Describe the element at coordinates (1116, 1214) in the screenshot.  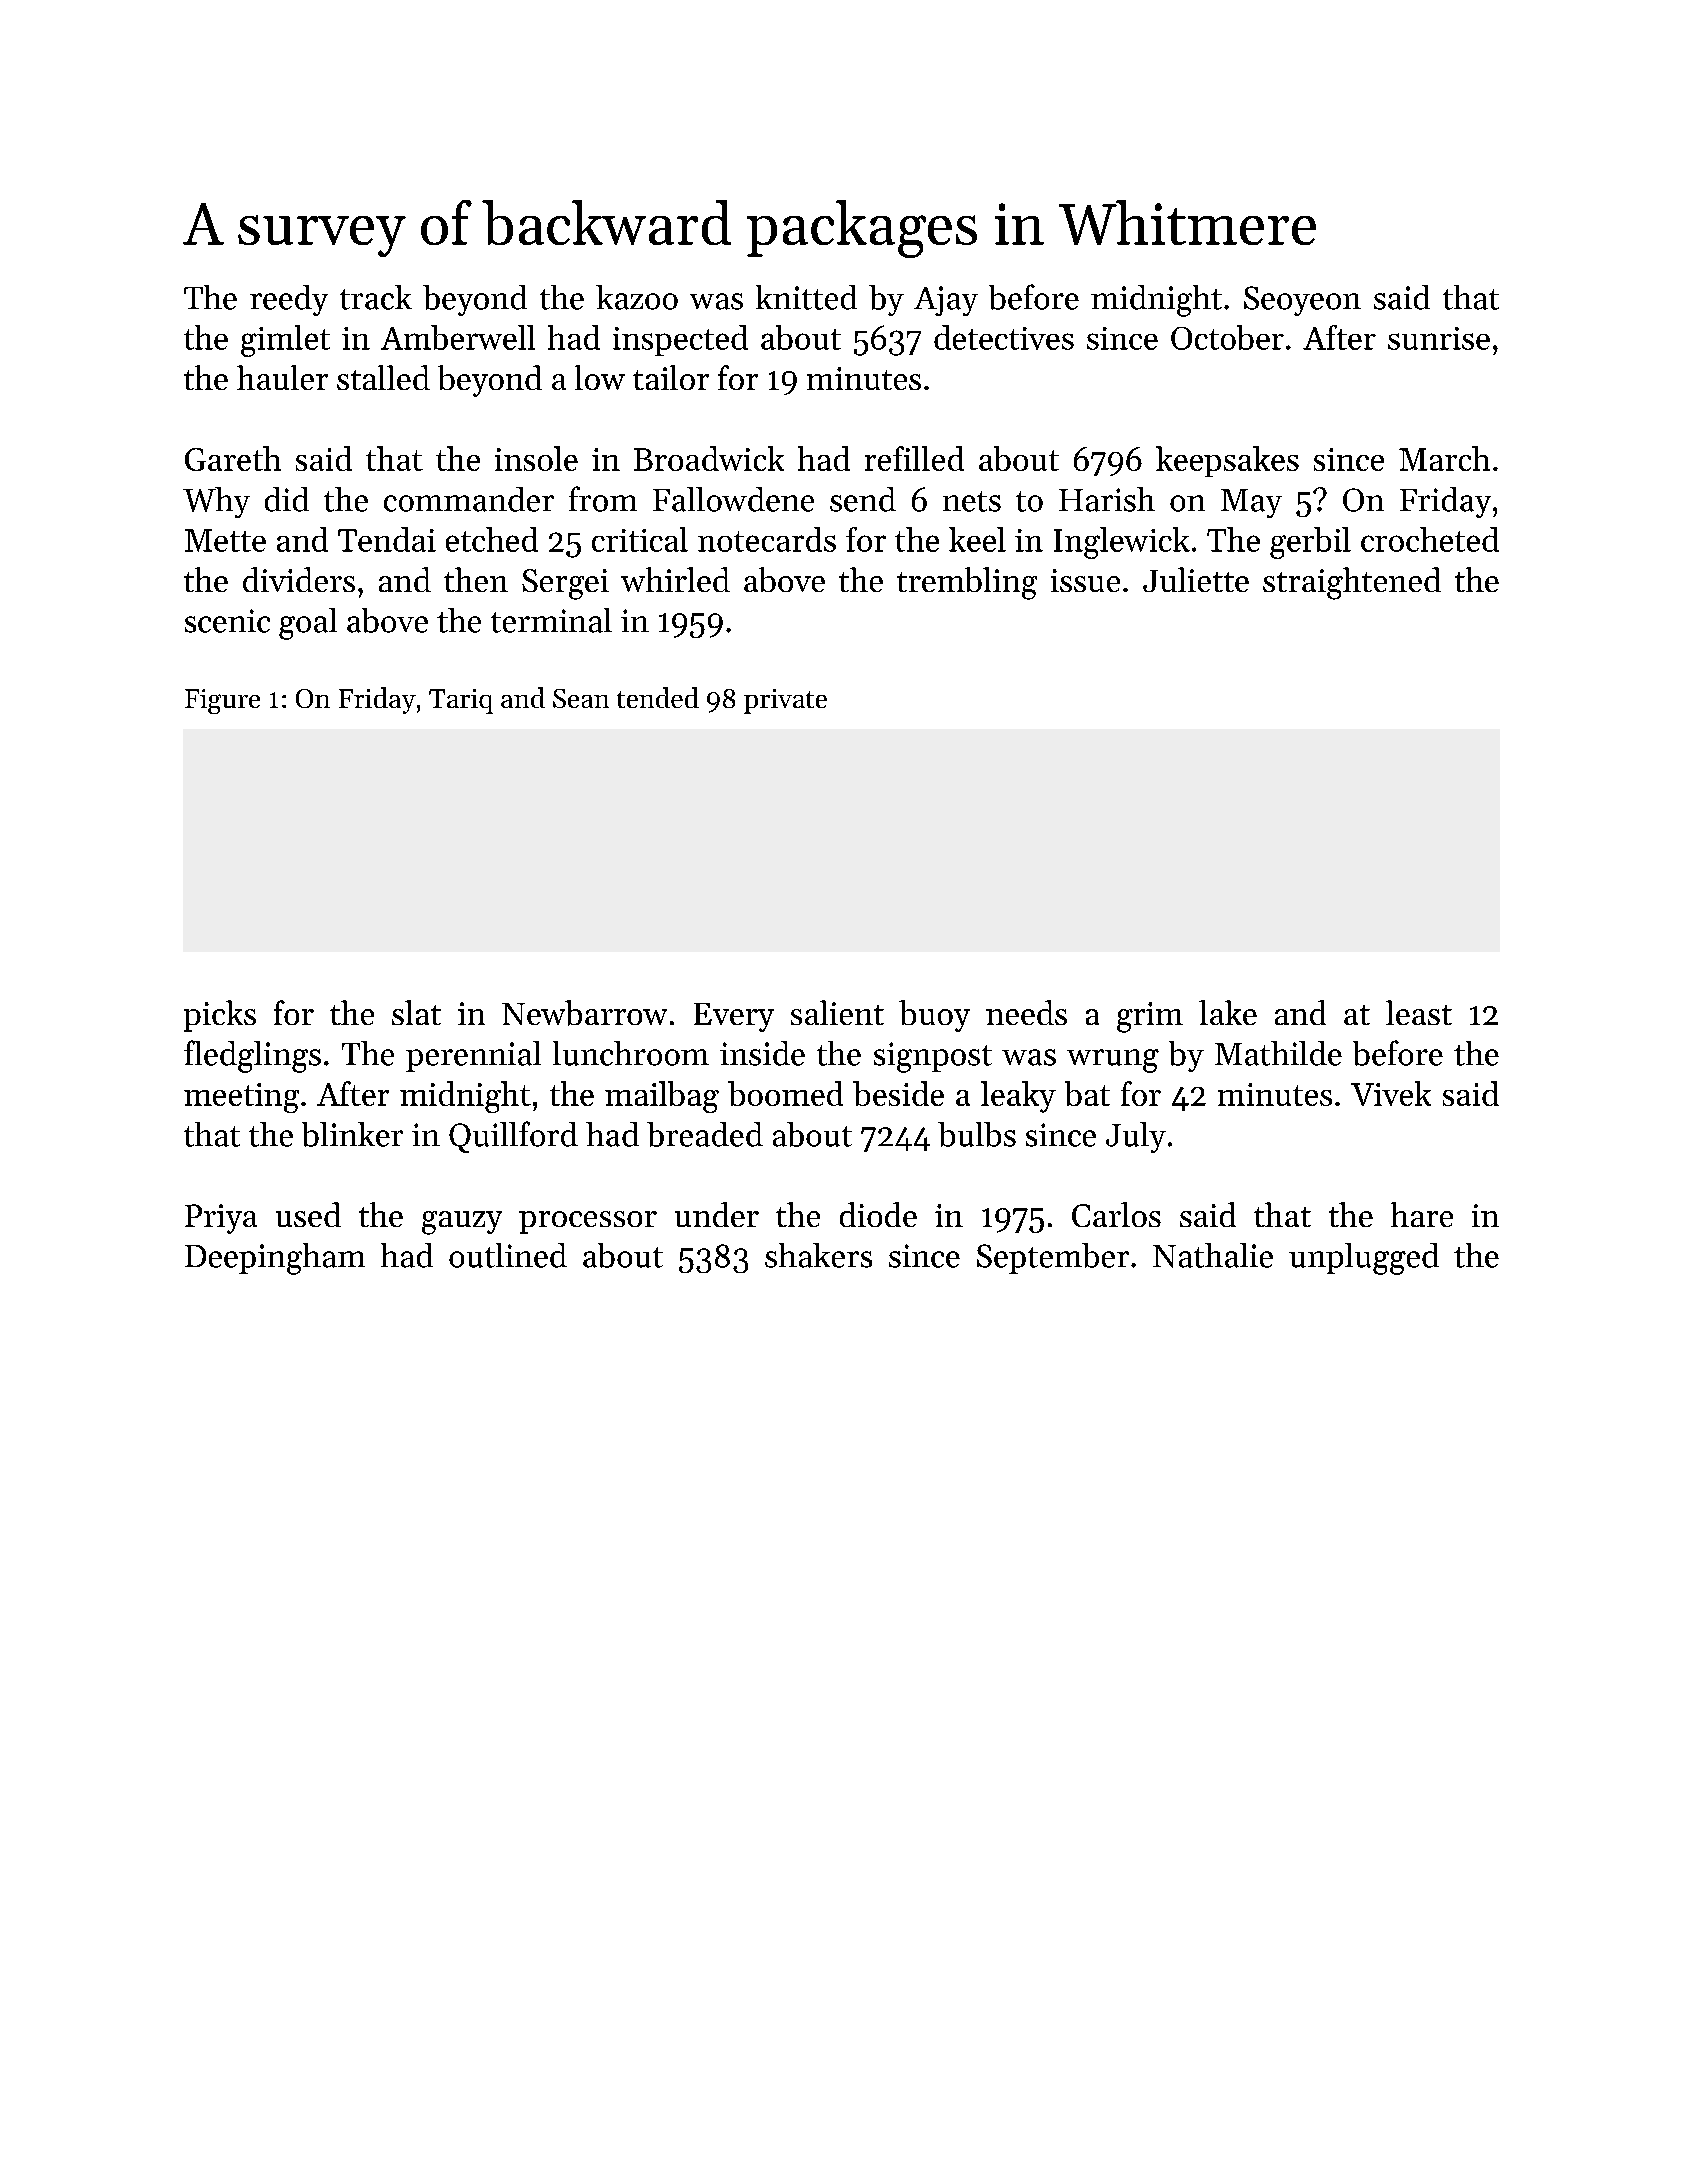
I see `Carlos` at that location.
